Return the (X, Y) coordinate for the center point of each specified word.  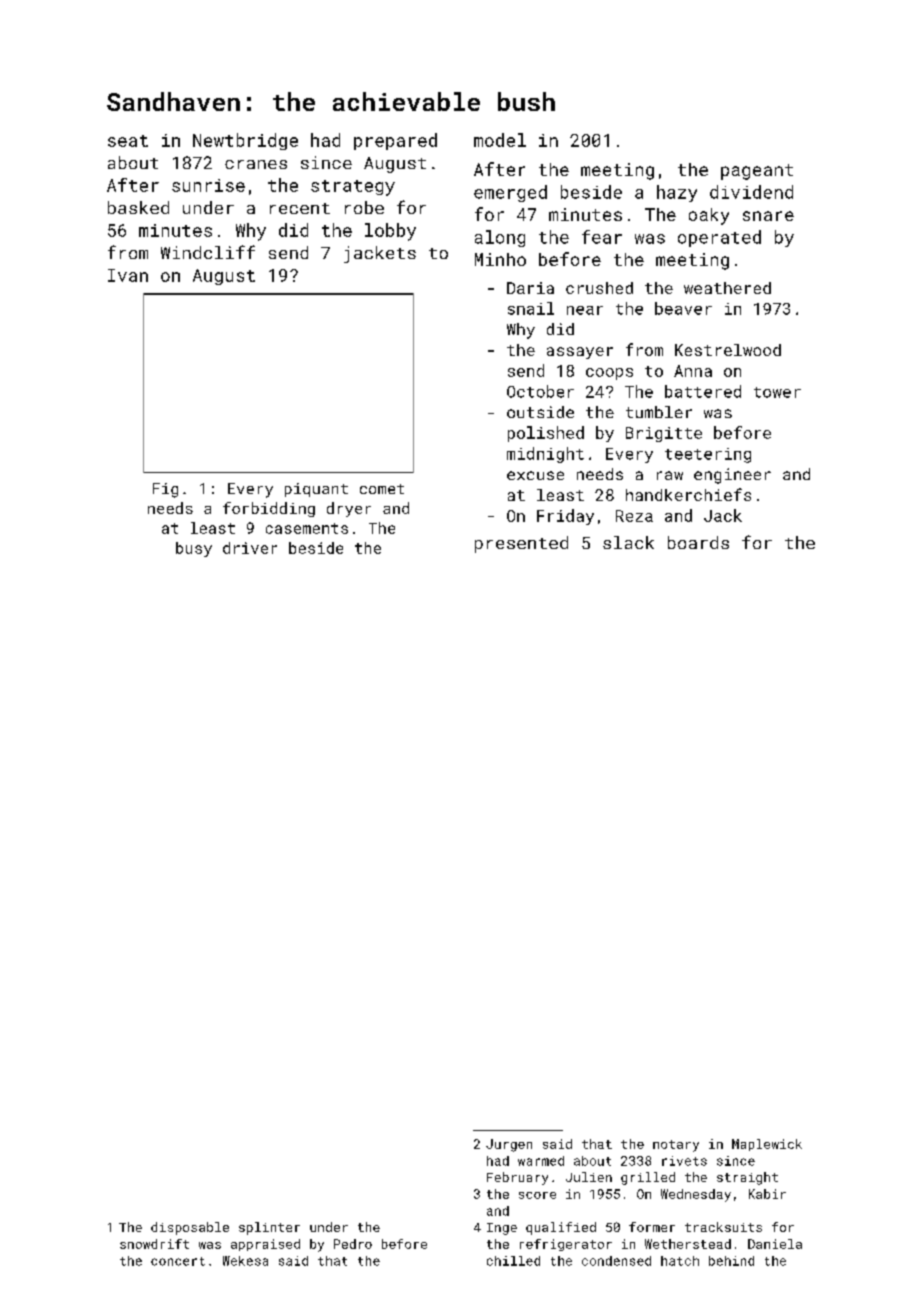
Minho (500, 259)
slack (628, 542)
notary (676, 1146)
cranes (256, 164)
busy (194, 549)
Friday (565, 517)
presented (521, 544)
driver (250, 548)
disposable (190, 1228)
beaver (683, 308)
